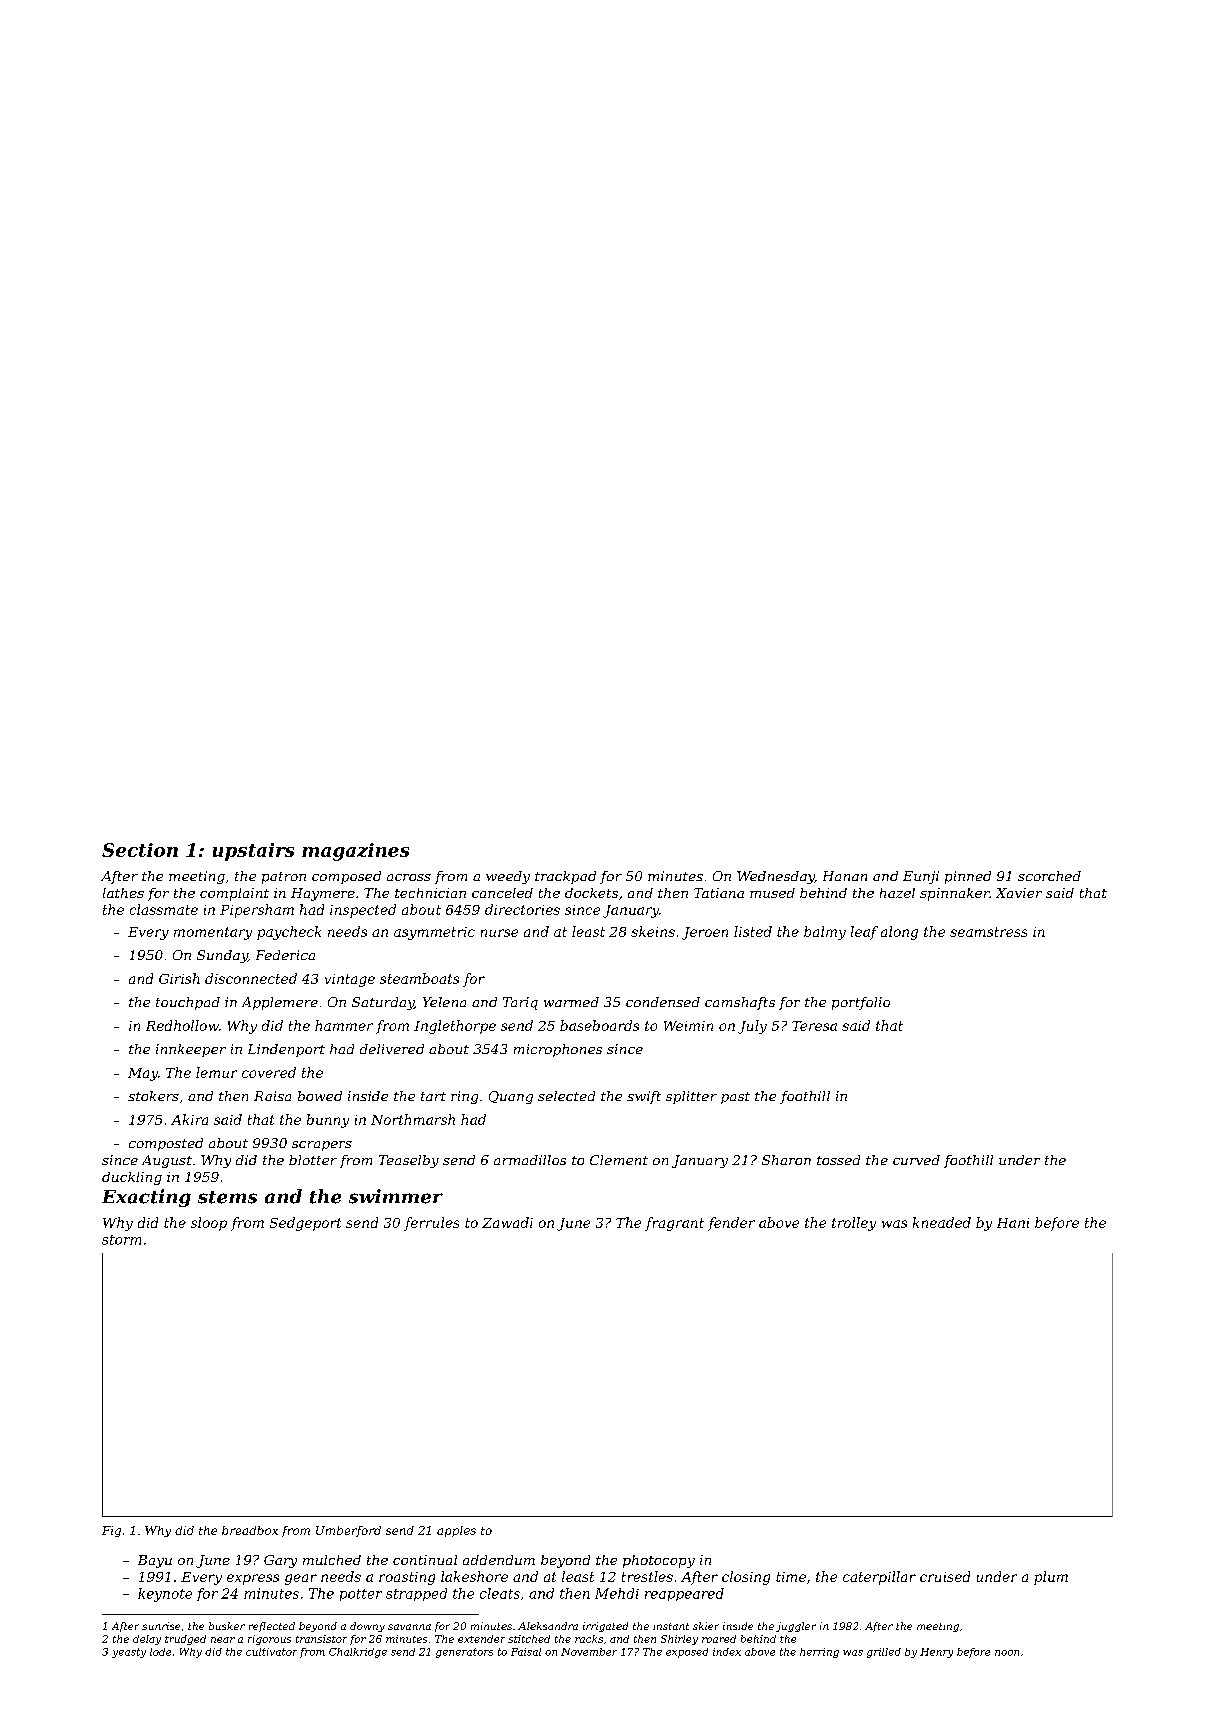  Describe the element at coordinates (746, 1578) in the document. I see `closing` at that location.
